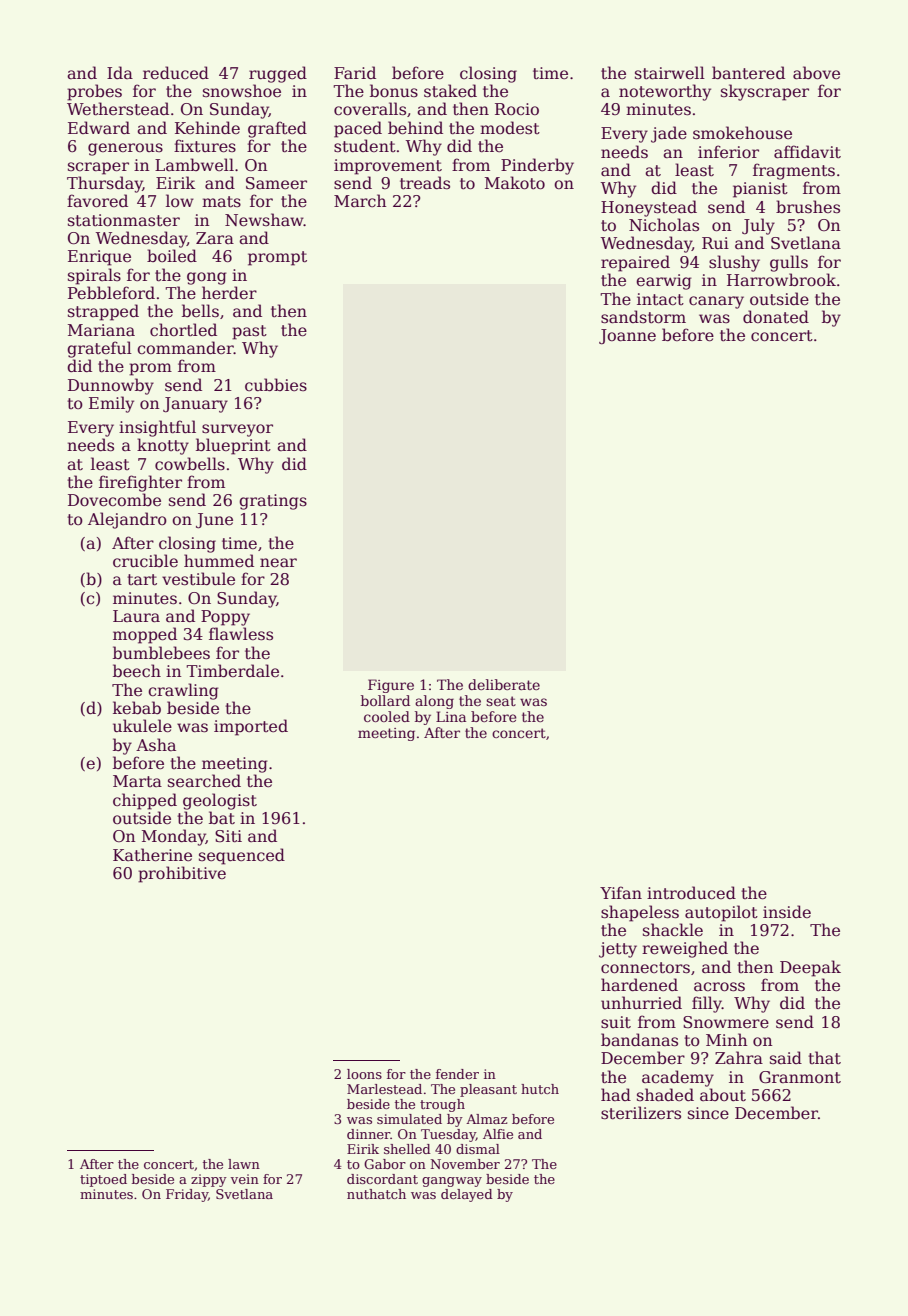 The height and width of the page is (1316, 908). What do you see at coordinates (501, 701) in the page?
I see `seat` at bounding box center [501, 701].
